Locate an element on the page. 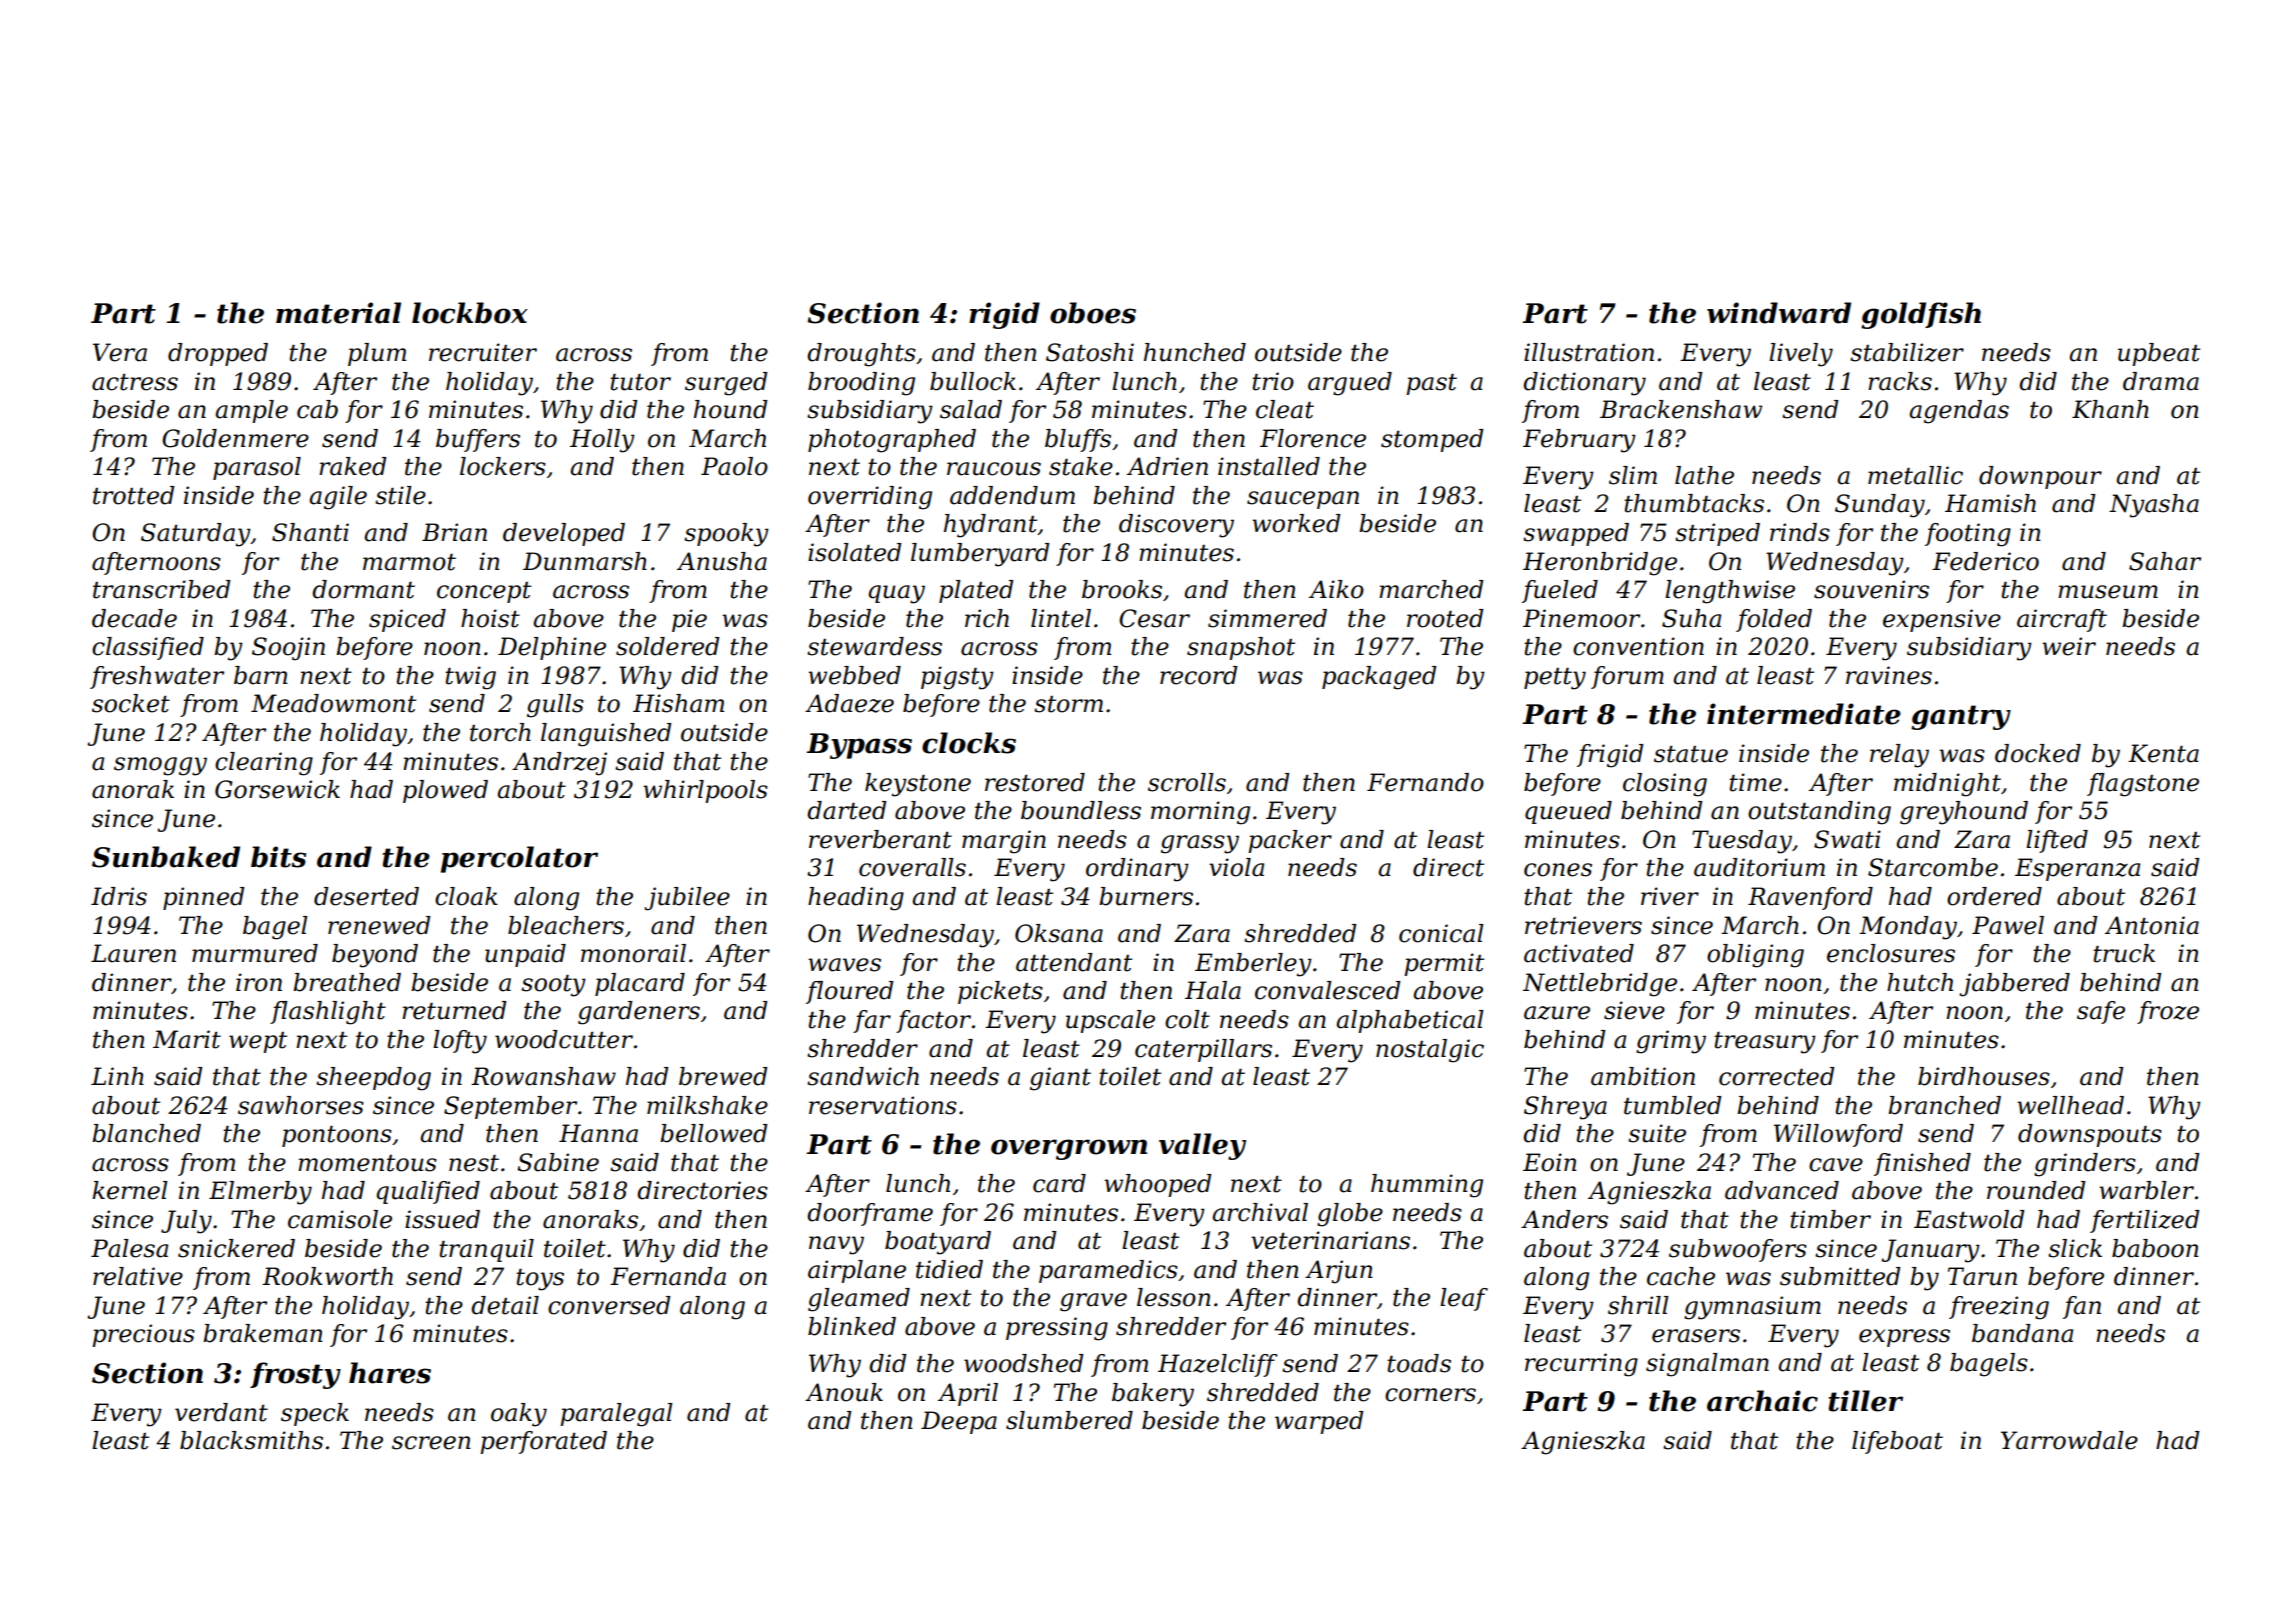 The image size is (2292, 1620). socket is located at coordinates (131, 703).
